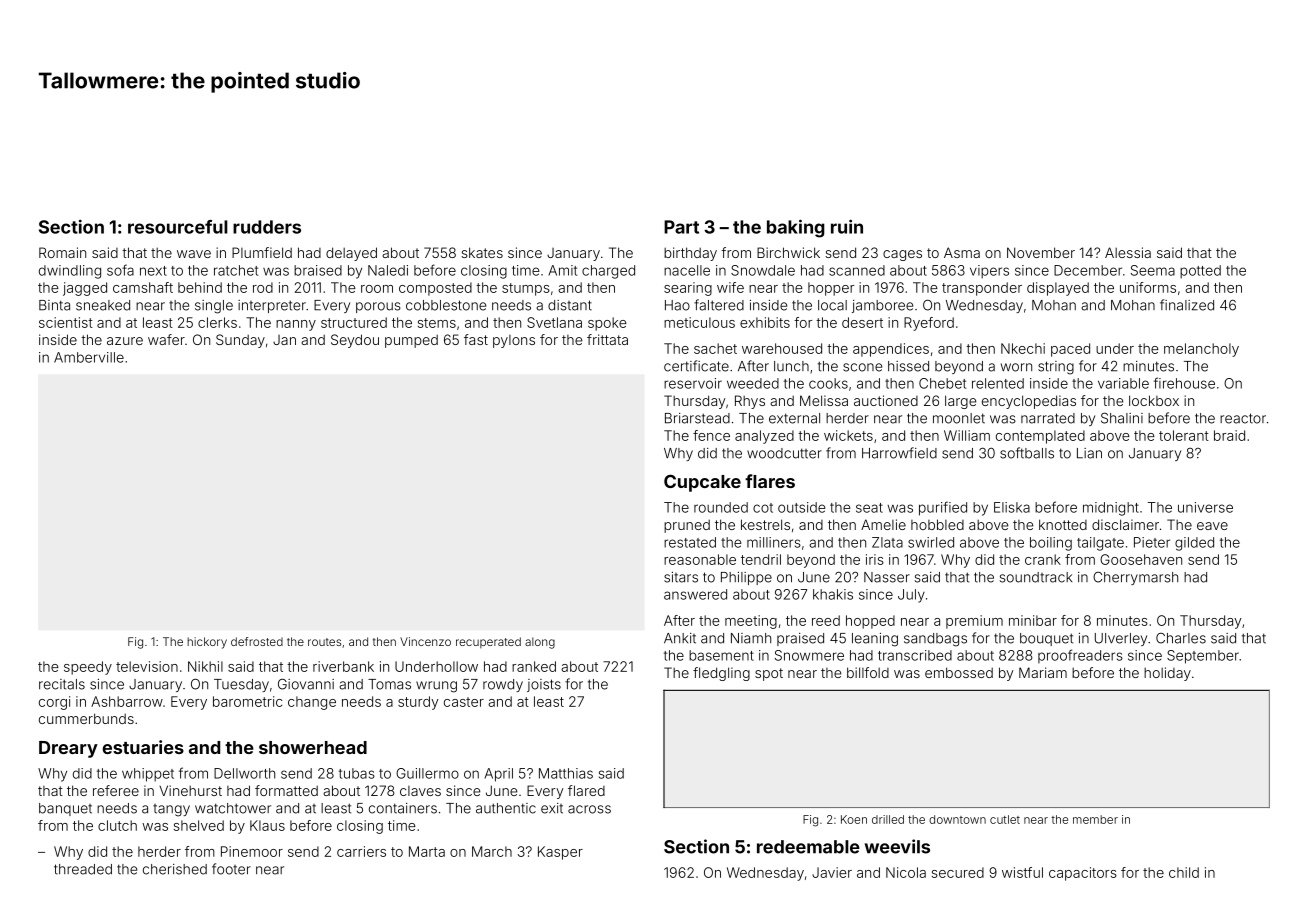  What do you see at coordinates (832, 872) in the image?
I see `Javier` at bounding box center [832, 872].
